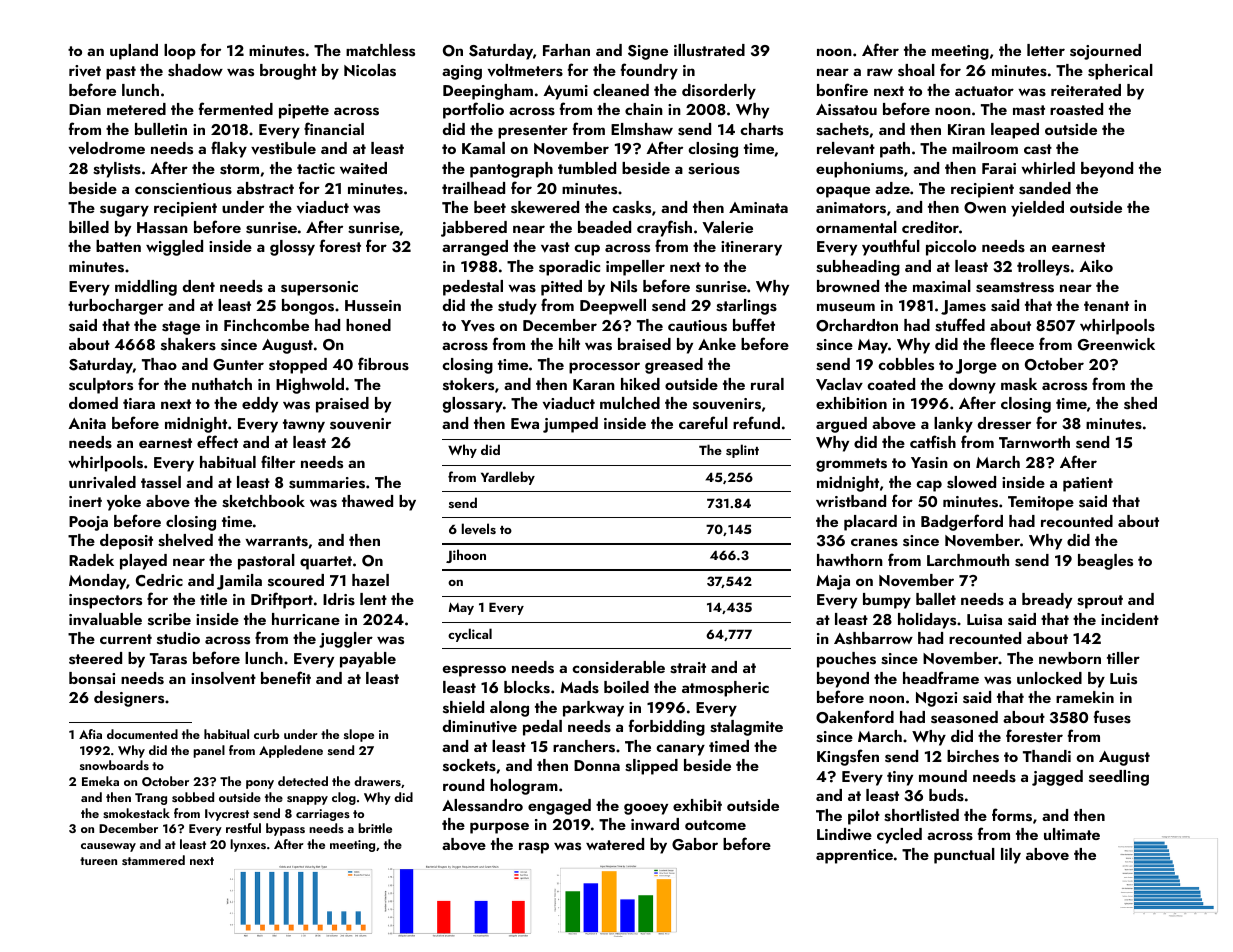  What do you see at coordinates (644, 109) in the document?
I see `chain` at bounding box center [644, 109].
